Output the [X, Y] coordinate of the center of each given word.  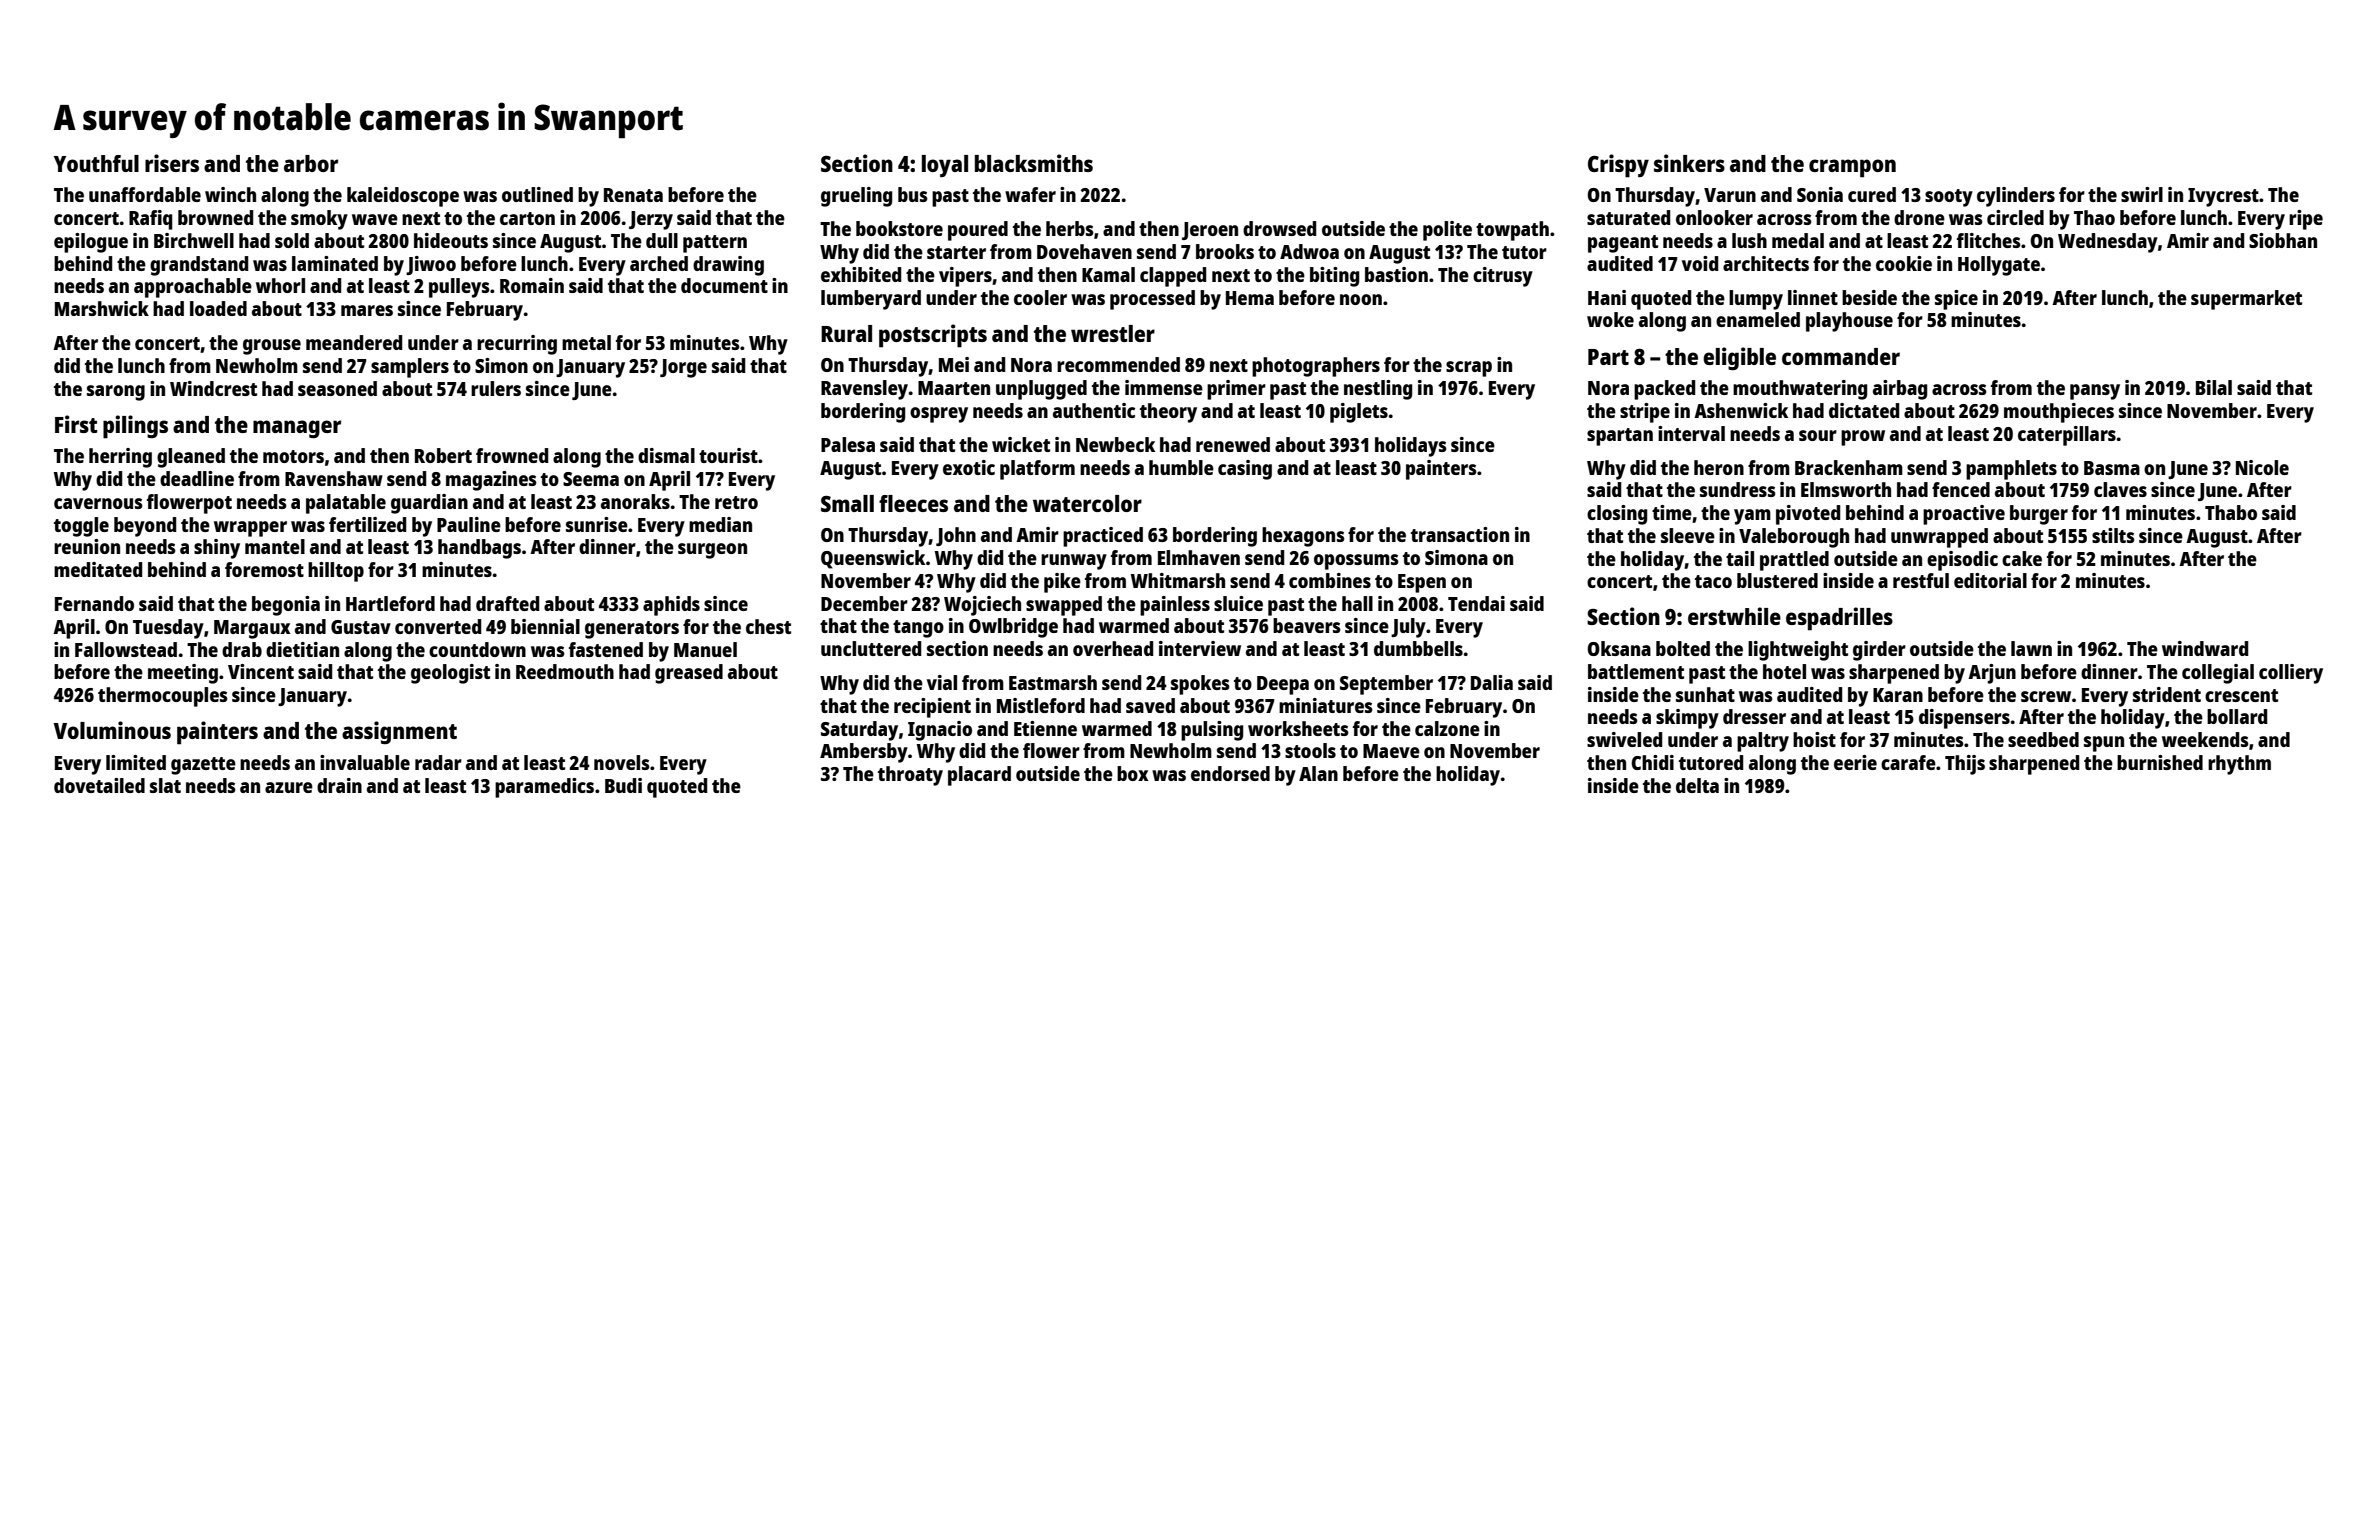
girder [1879, 651]
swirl [2142, 194]
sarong [116, 393]
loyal [945, 166]
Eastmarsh [1053, 682]
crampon [1852, 168]
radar [438, 762]
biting [1334, 277]
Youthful [96, 163]
